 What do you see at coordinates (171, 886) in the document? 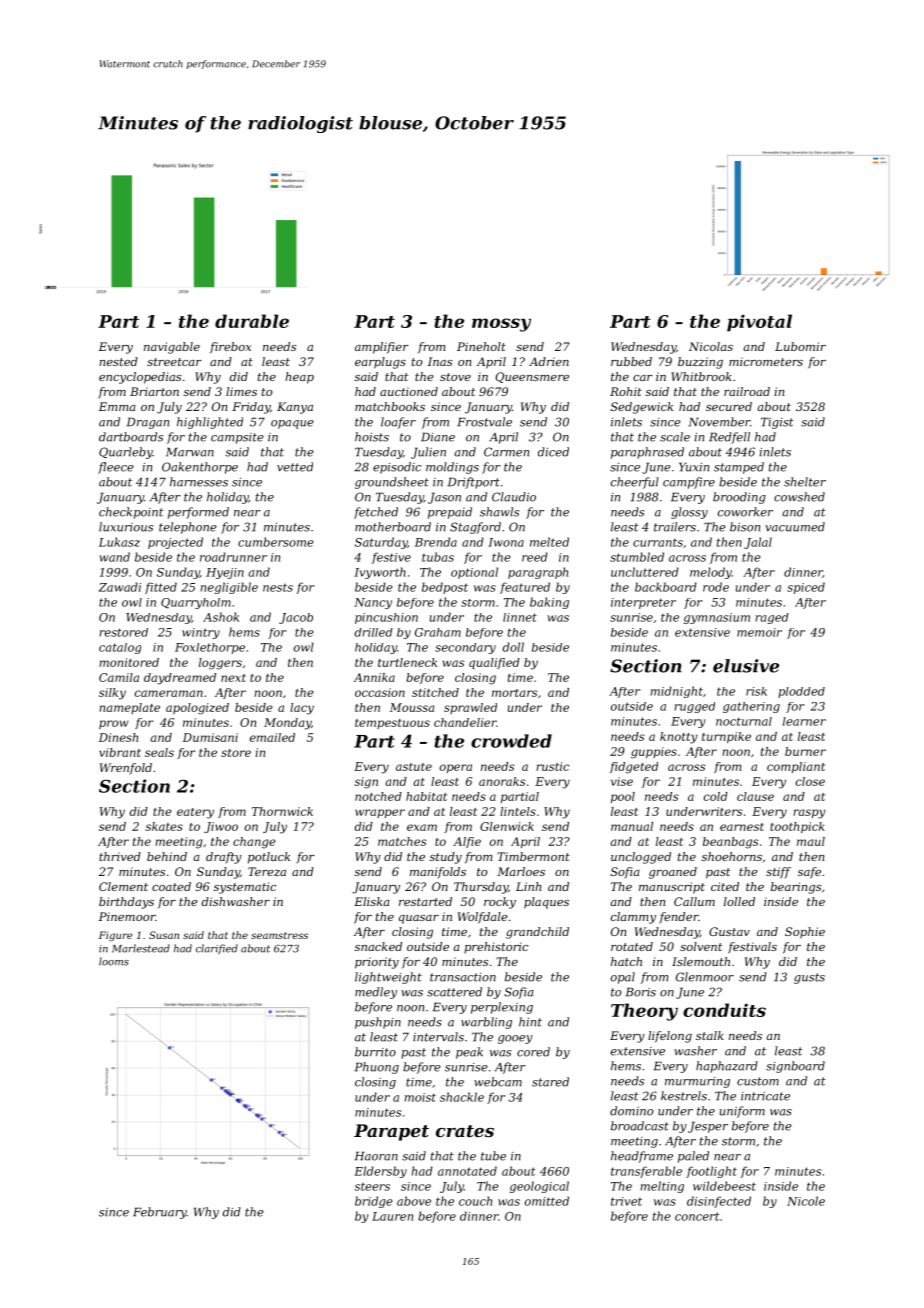
I see `coated` at bounding box center [171, 886].
